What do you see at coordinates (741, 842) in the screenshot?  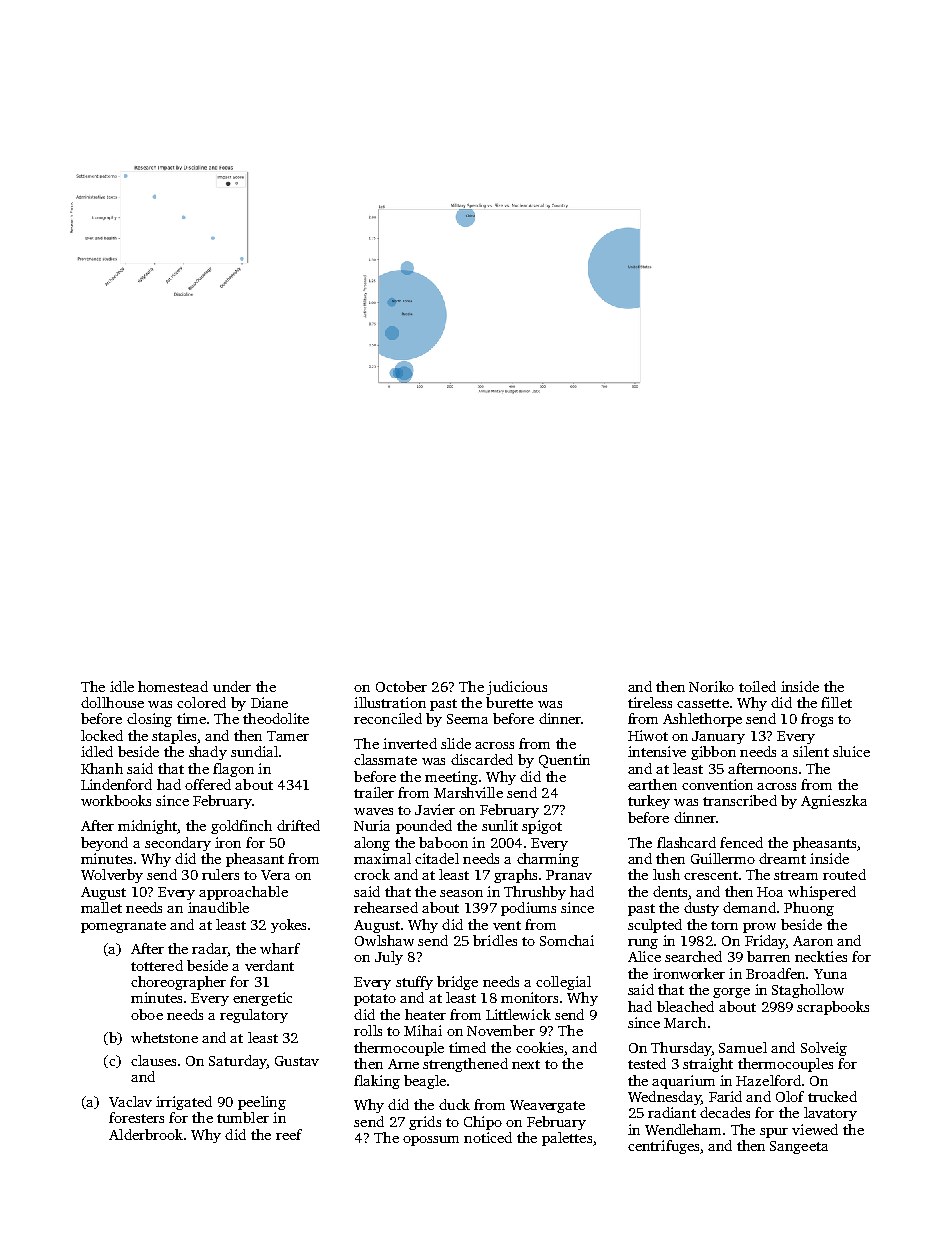 I see `fenced` at bounding box center [741, 842].
